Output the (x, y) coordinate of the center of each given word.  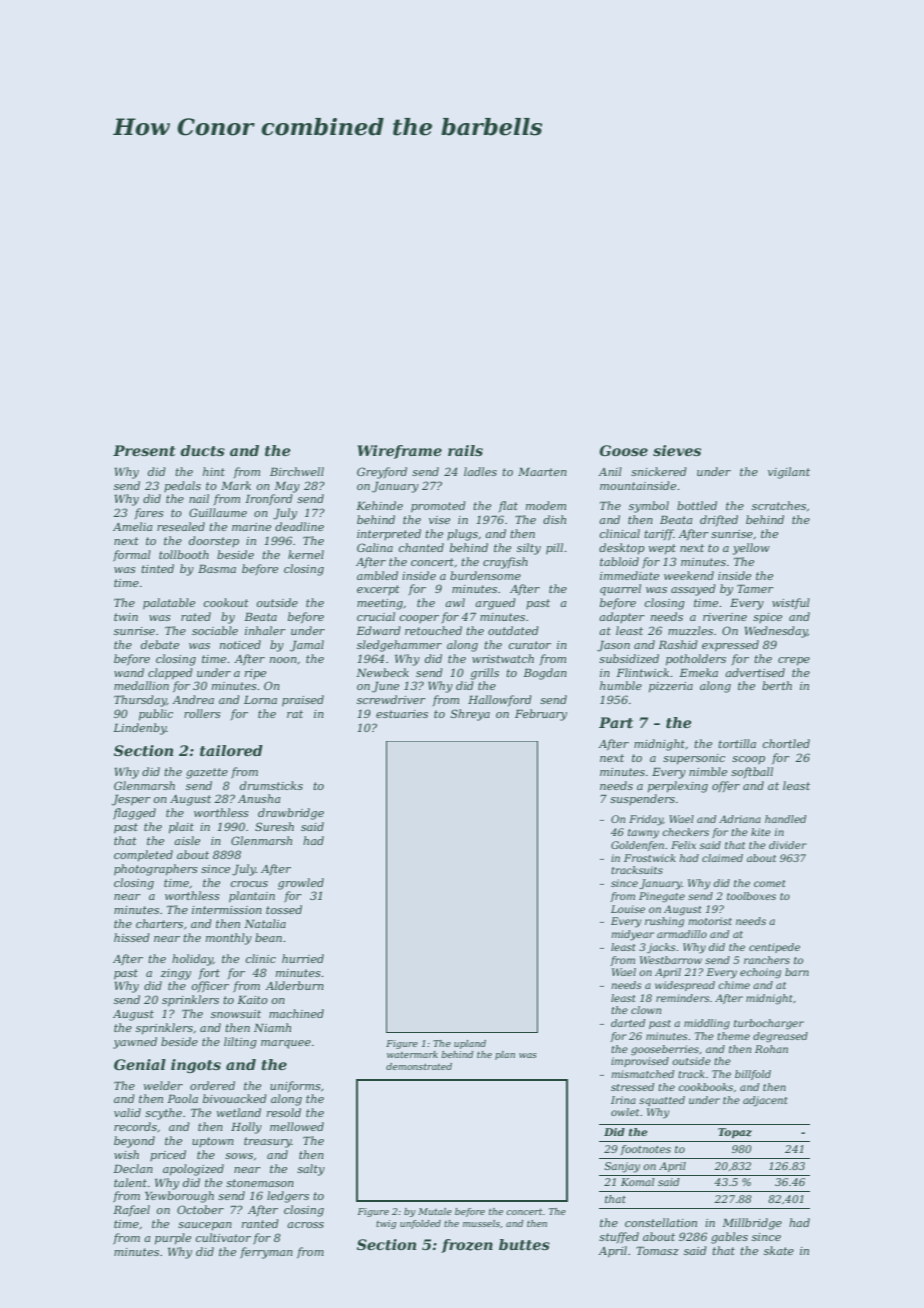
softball (752, 772)
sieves (677, 450)
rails (465, 450)
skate (779, 1250)
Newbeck (382, 672)
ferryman (266, 1253)
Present (144, 450)
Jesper (131, 800)
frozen (467, 1246)
